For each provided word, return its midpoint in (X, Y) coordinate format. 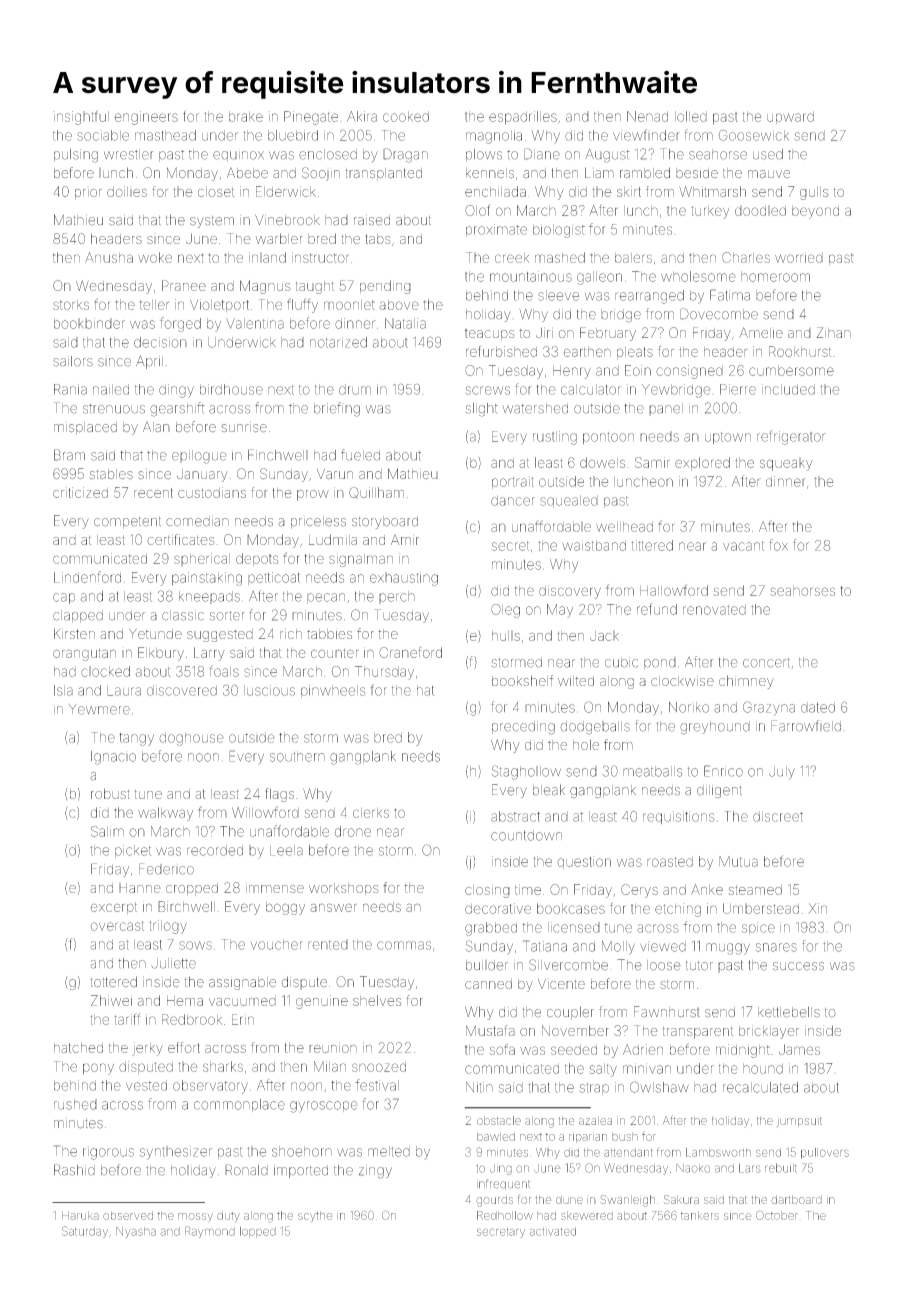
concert (766, 663)
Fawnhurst (666, 1012)
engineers (146, 118)
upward (790, 117)
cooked (406, 116)
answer (333, 907)
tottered (113, 982)
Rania (70, 389)
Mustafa (490, 1030)
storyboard (385, 522)
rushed (75, 1104)
